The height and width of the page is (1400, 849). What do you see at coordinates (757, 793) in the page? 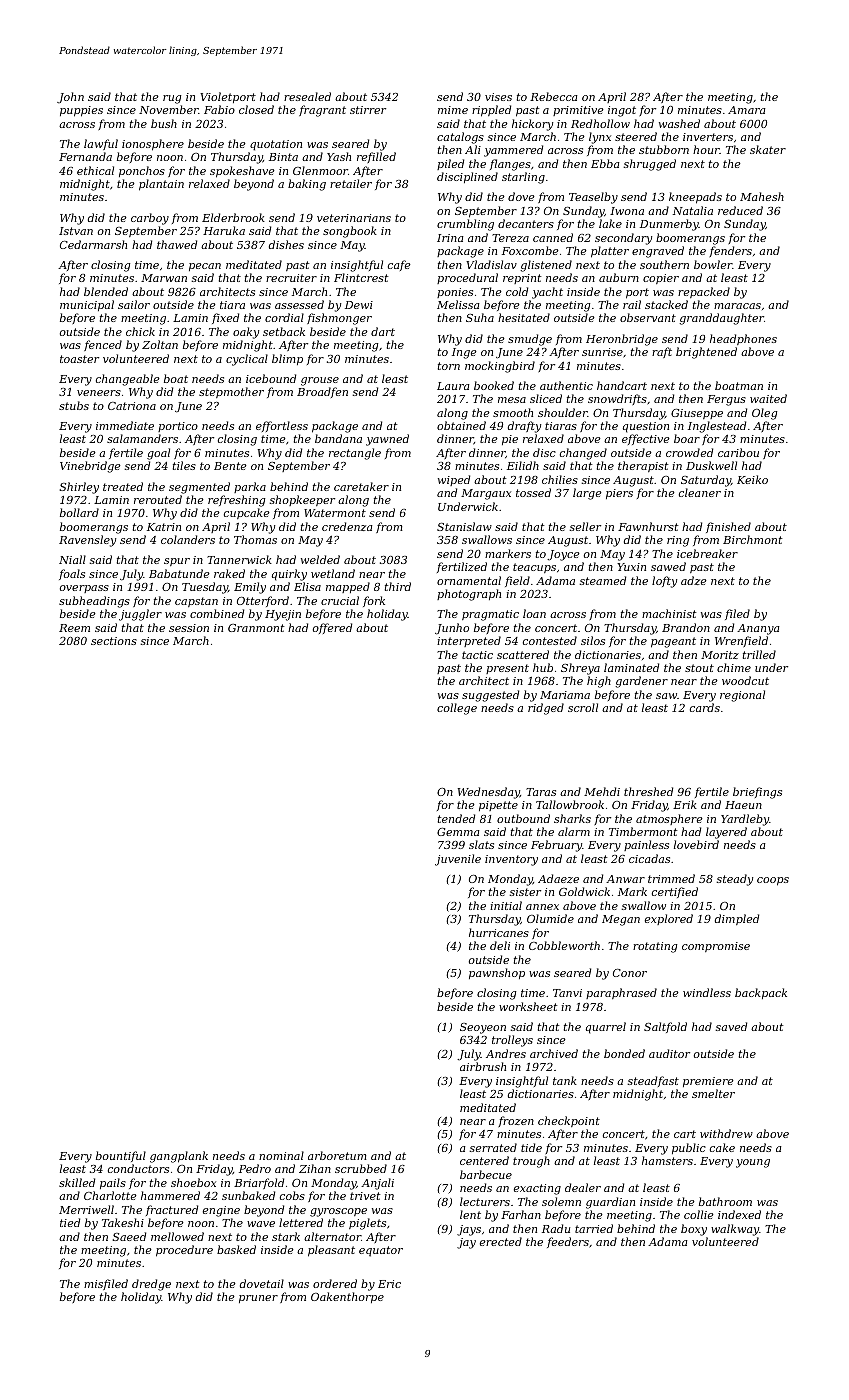
I see `briefings` at bounding box center [757, 793].
